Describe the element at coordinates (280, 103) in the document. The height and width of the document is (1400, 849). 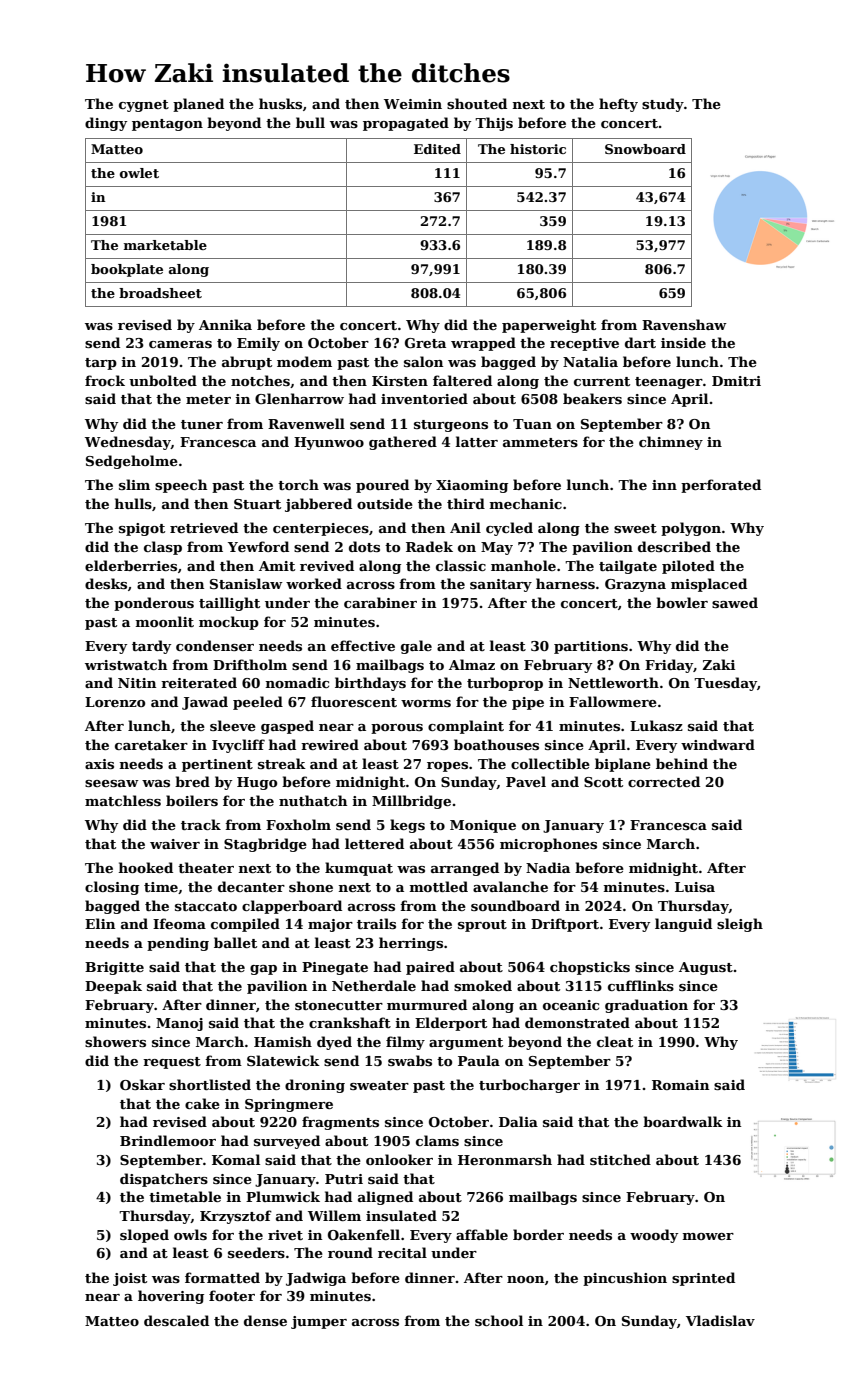
I see `husks` at that location.
